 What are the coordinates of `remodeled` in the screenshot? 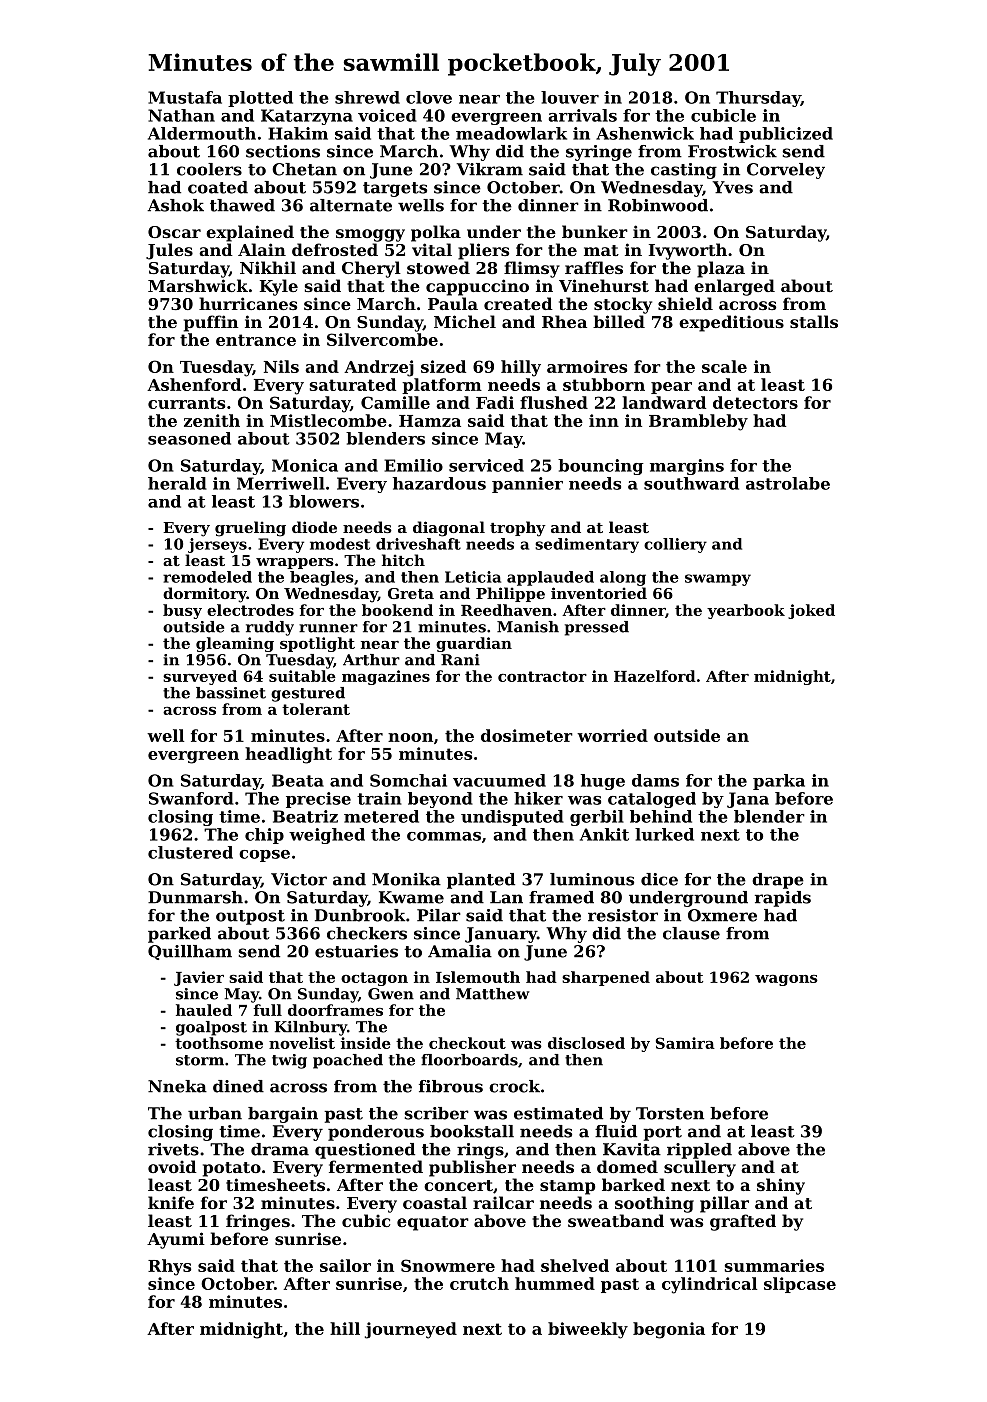 It's located at (207, 577).
